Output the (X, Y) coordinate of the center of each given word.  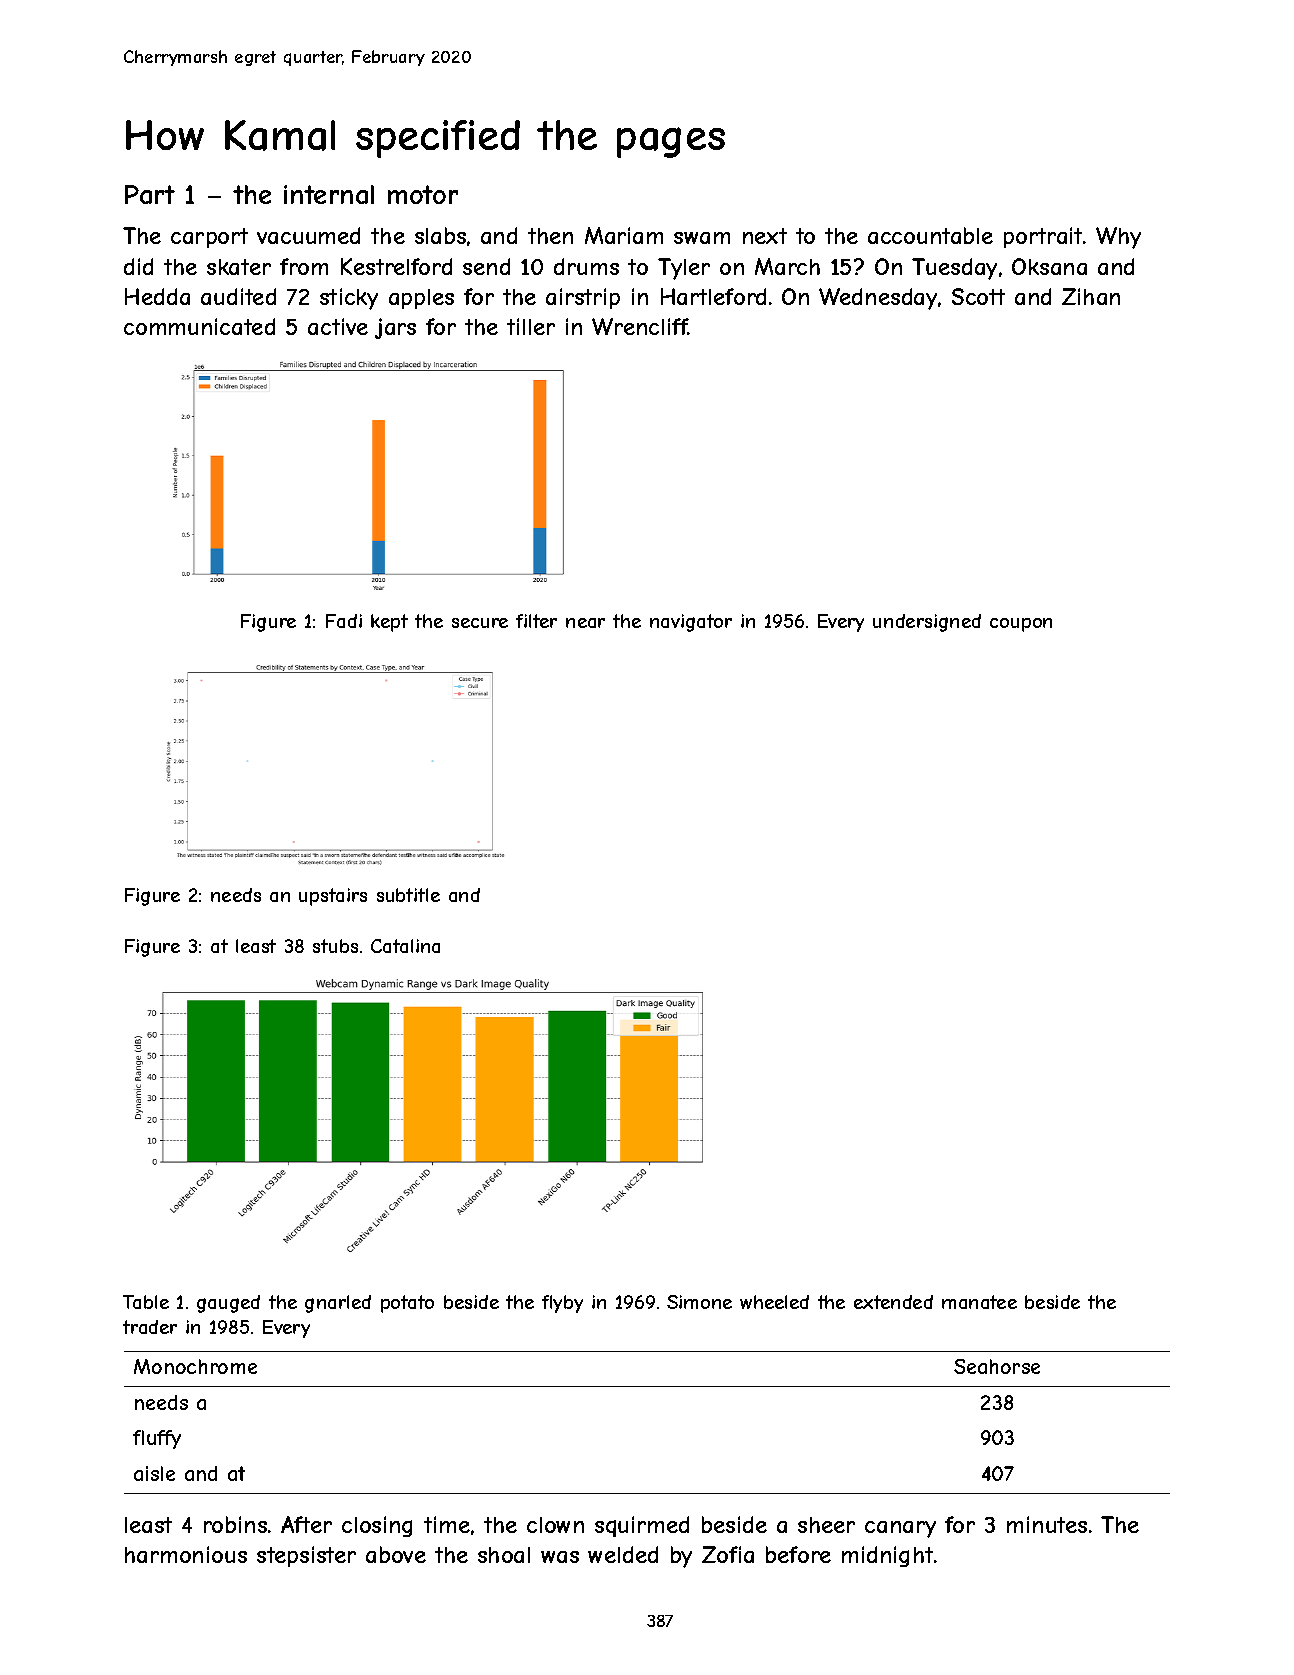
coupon (1021, 625)
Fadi (344, 621)
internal (329, 194)
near (585, 623)
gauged (228, 1304)
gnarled (338, 1304)
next (765, 236)
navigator (691, 623)
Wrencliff (640, 326)
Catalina (405, 946)
